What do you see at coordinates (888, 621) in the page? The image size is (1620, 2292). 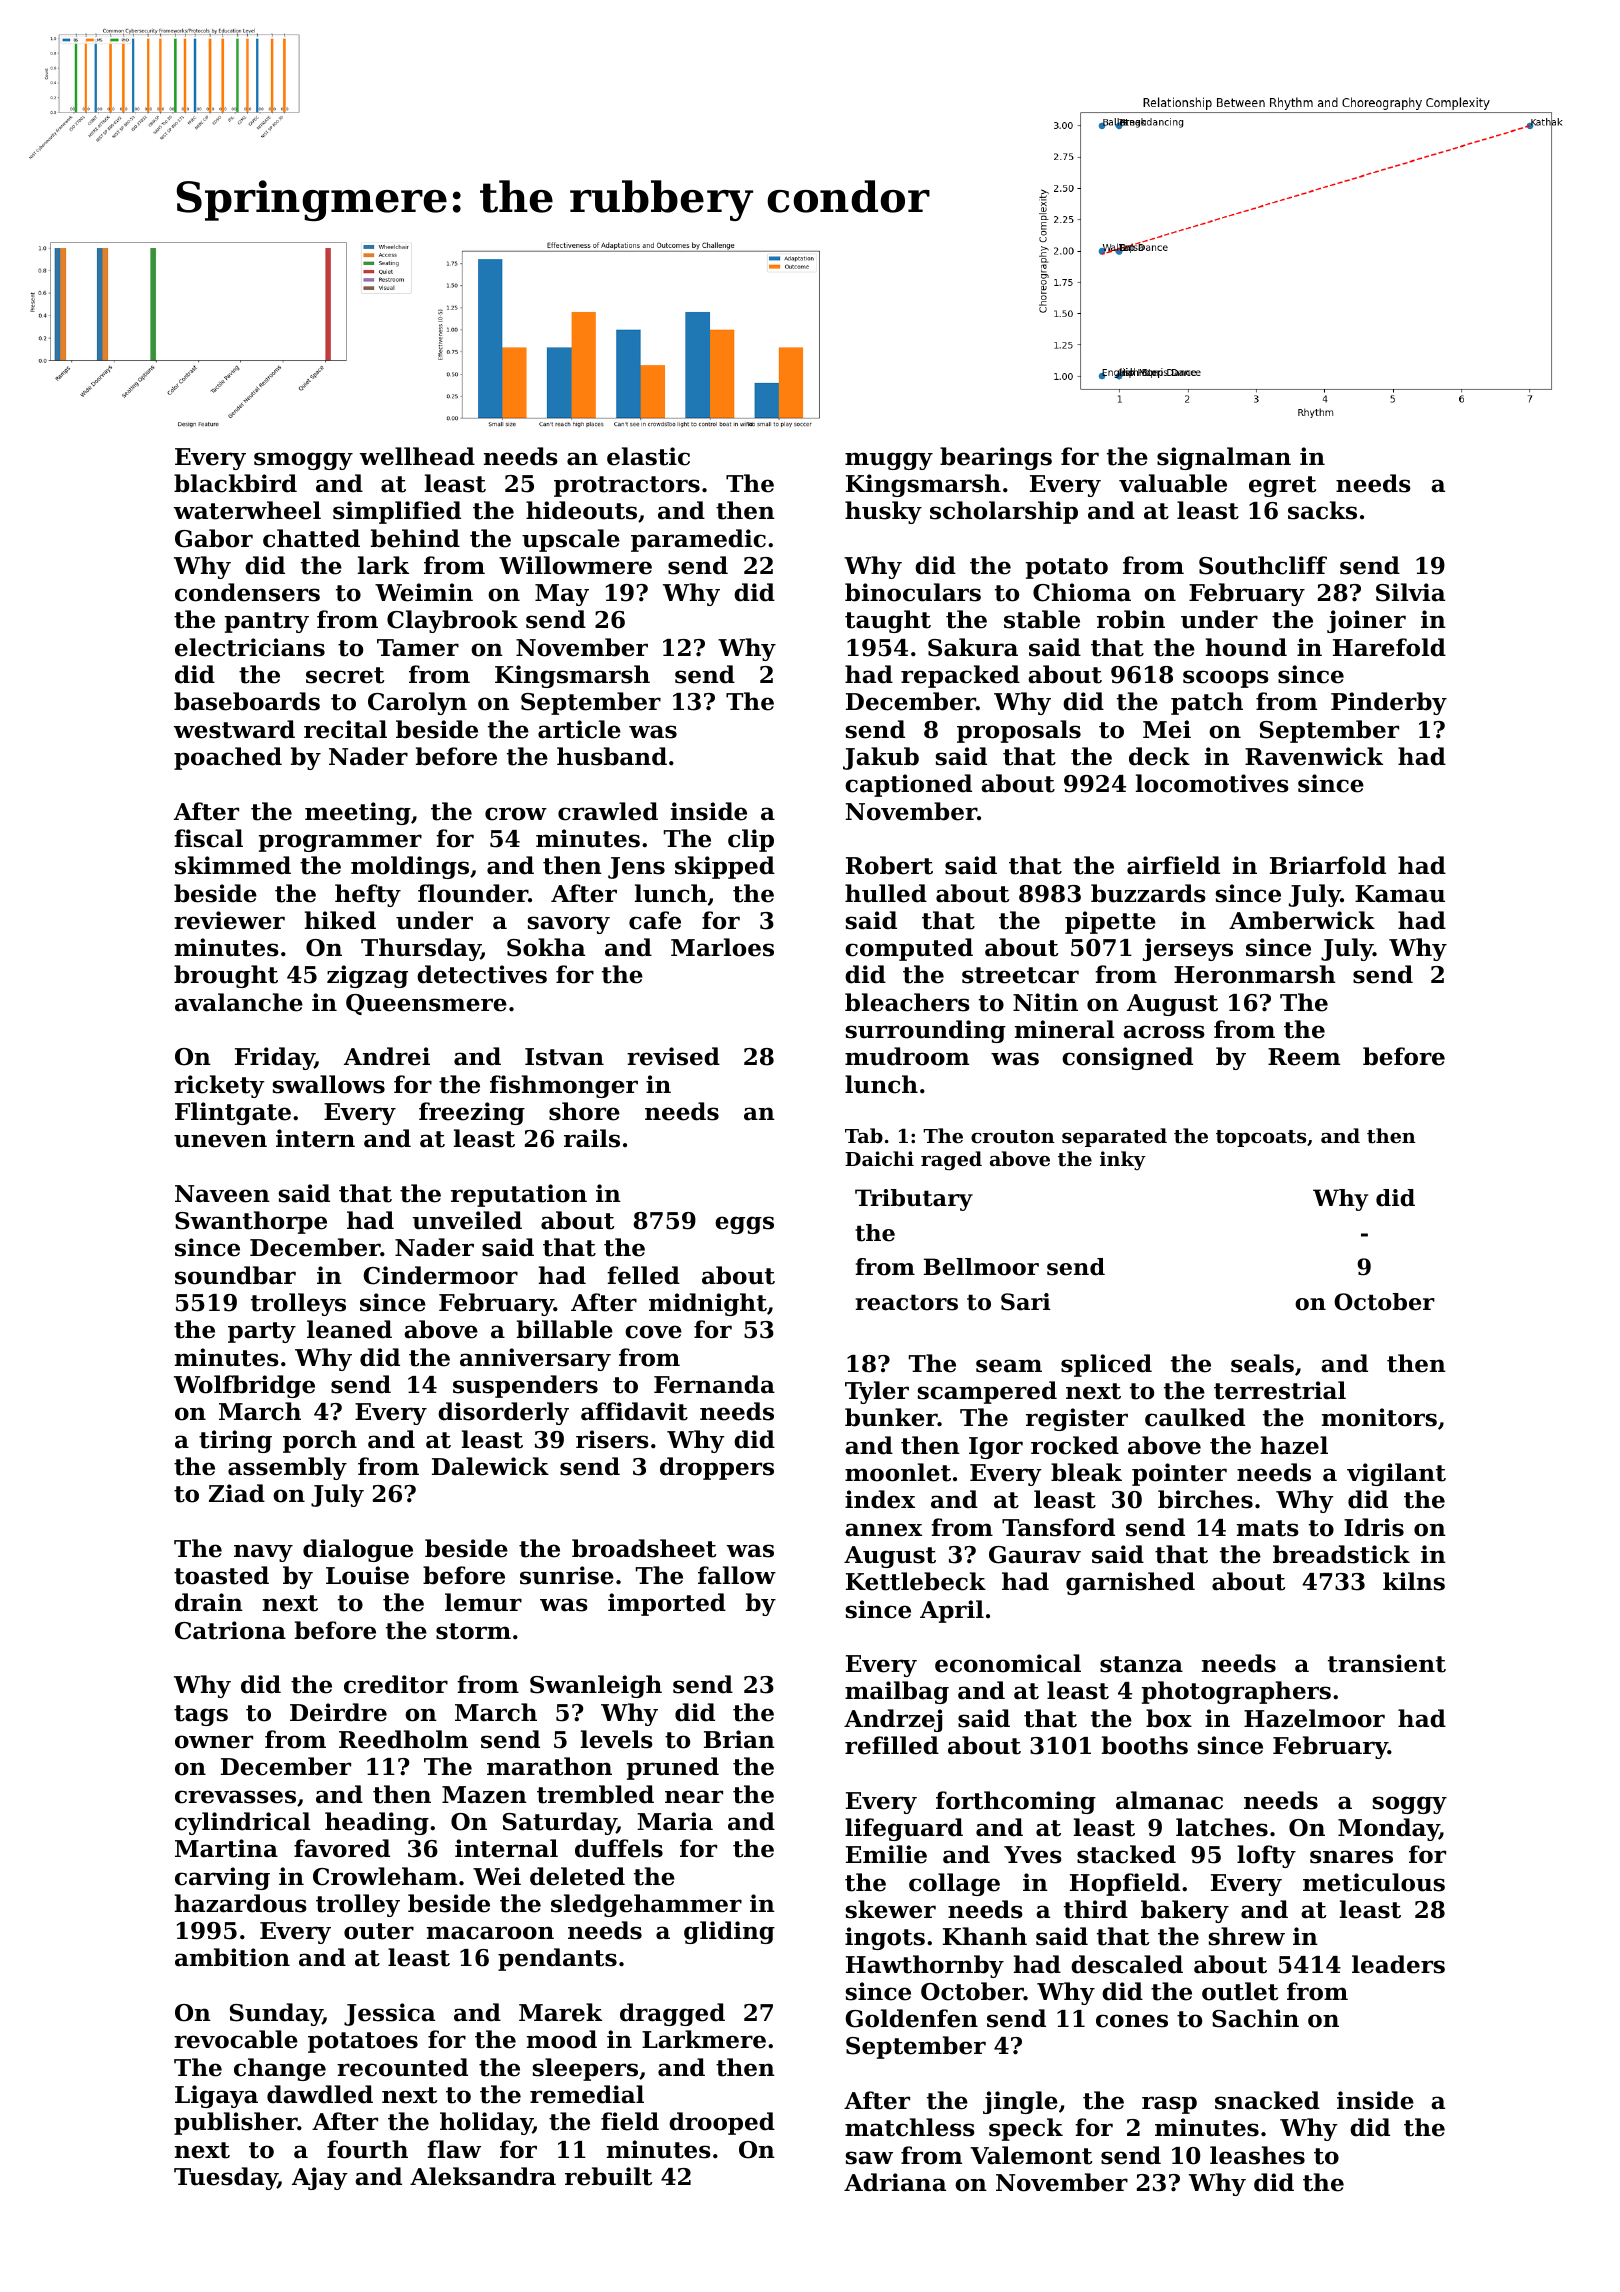 I see `taught` at bounding box center [888, 621].
